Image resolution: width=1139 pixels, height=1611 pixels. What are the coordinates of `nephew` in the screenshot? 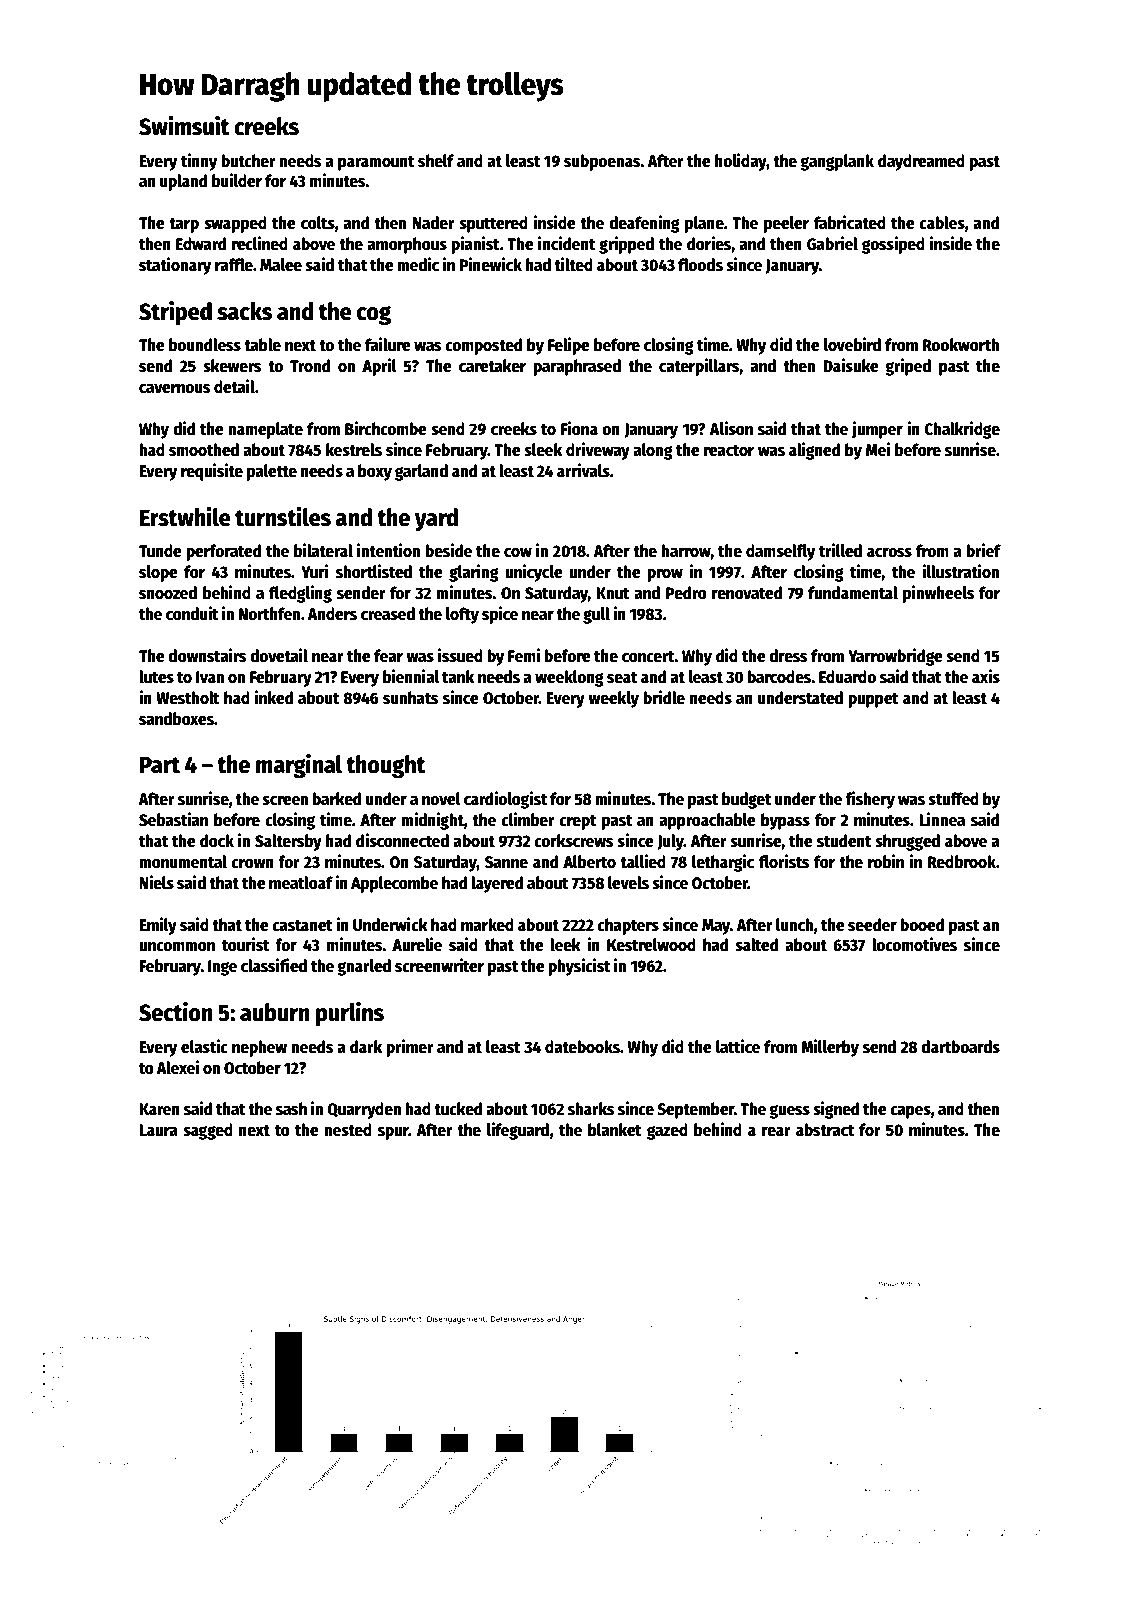 It's located at (259, 1048).
